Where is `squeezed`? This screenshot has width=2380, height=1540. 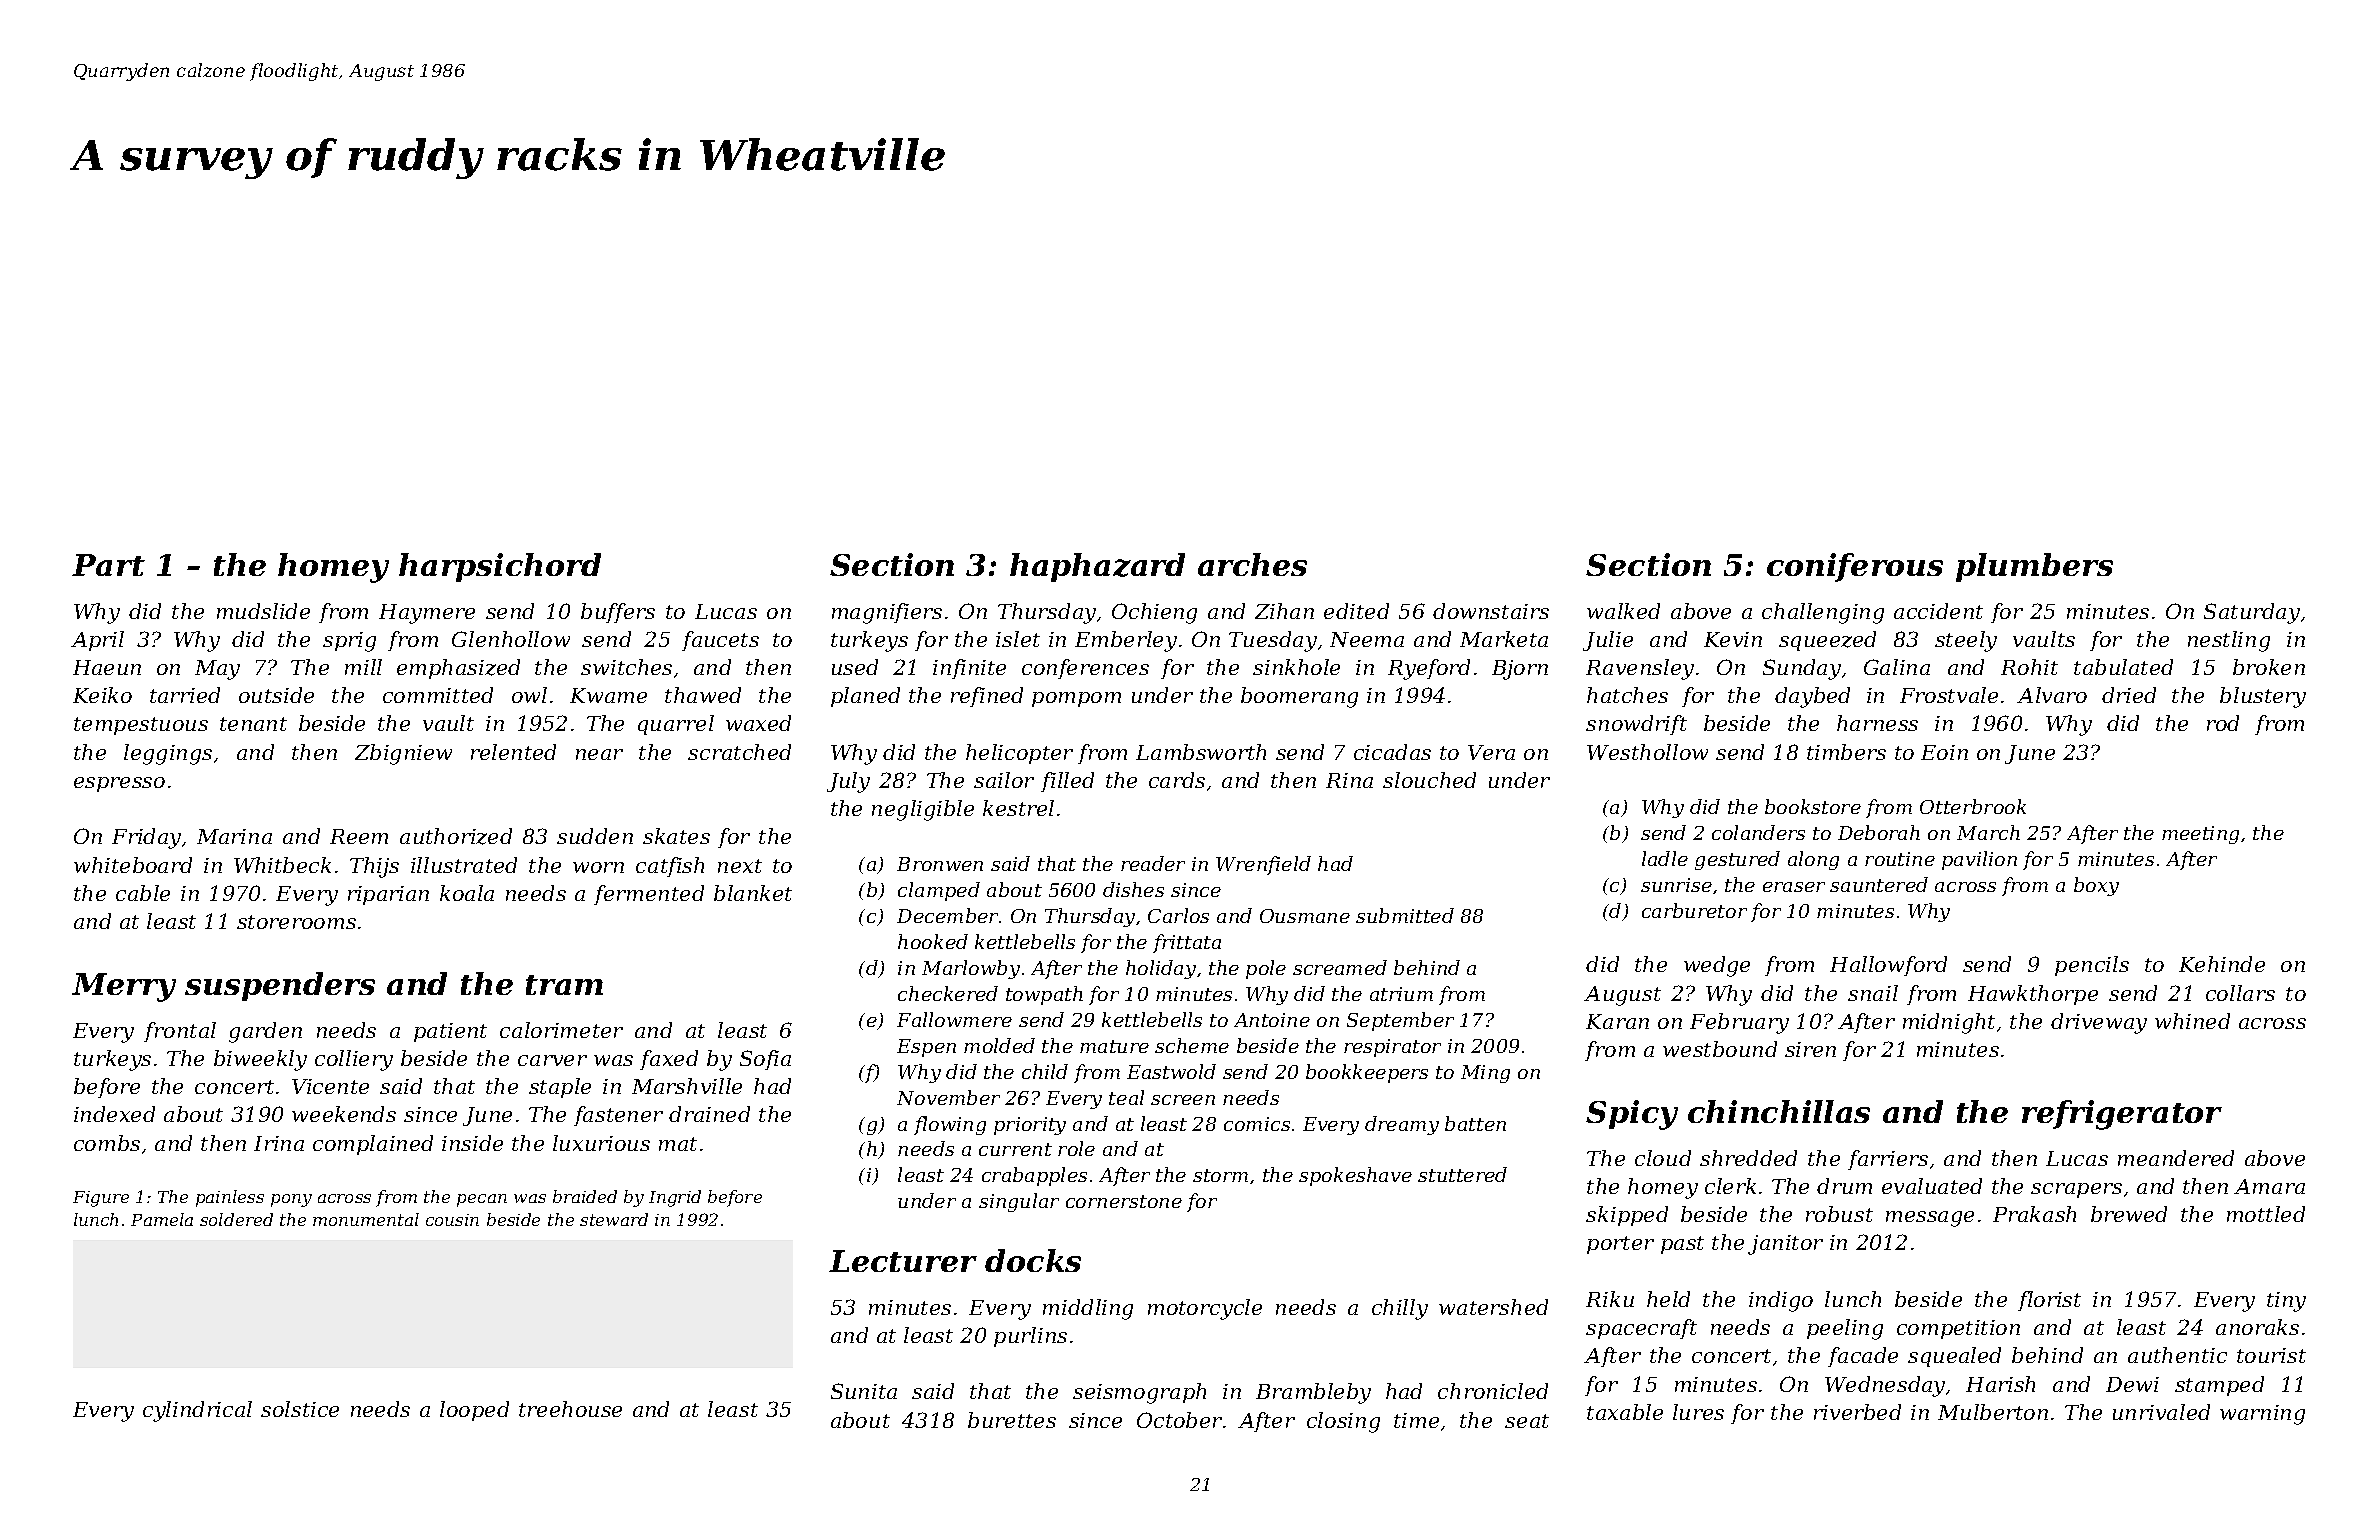
squeezed is located at coordinates (1827, 641).
